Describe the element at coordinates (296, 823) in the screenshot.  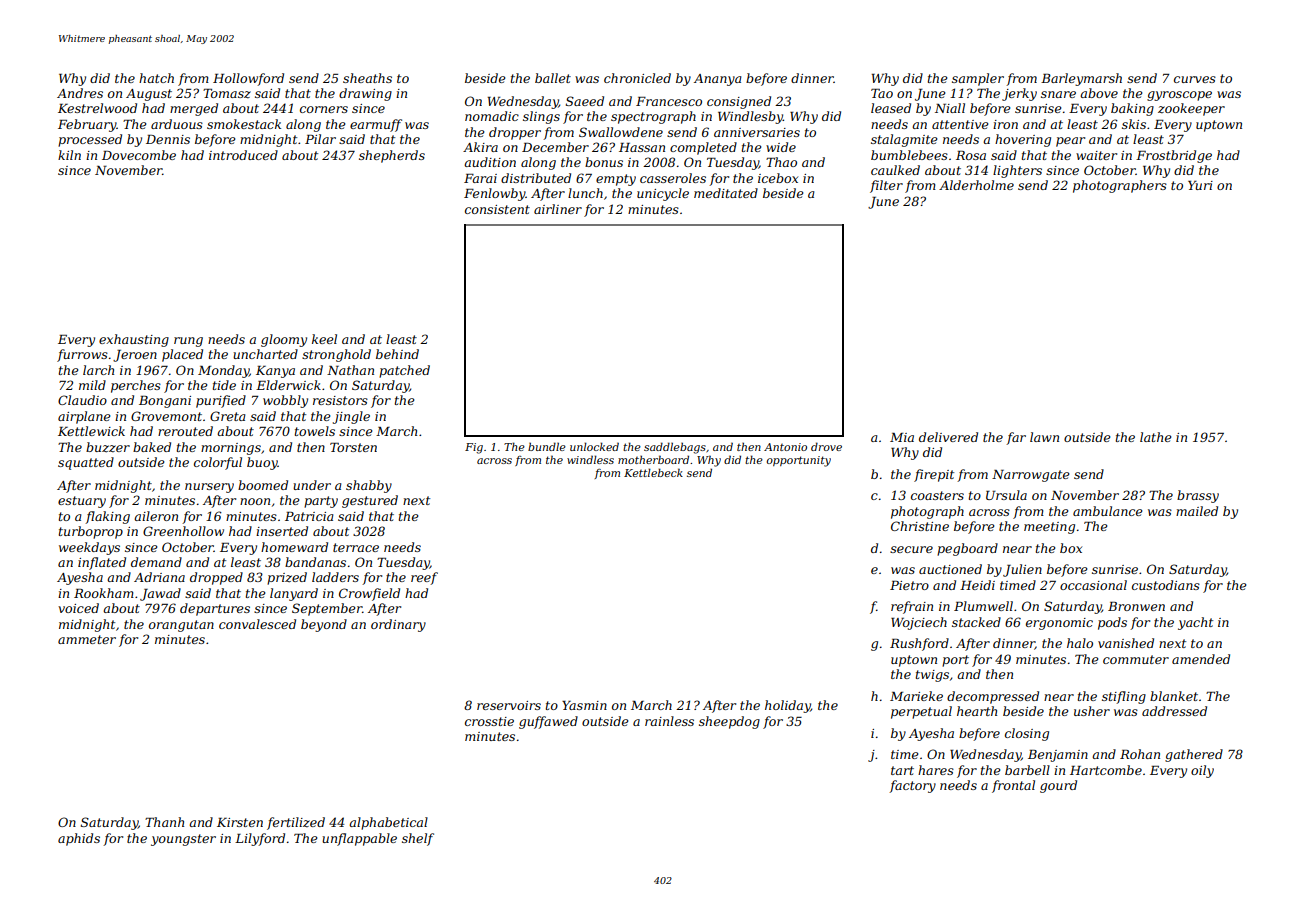
I see `fertilized` at that location.
